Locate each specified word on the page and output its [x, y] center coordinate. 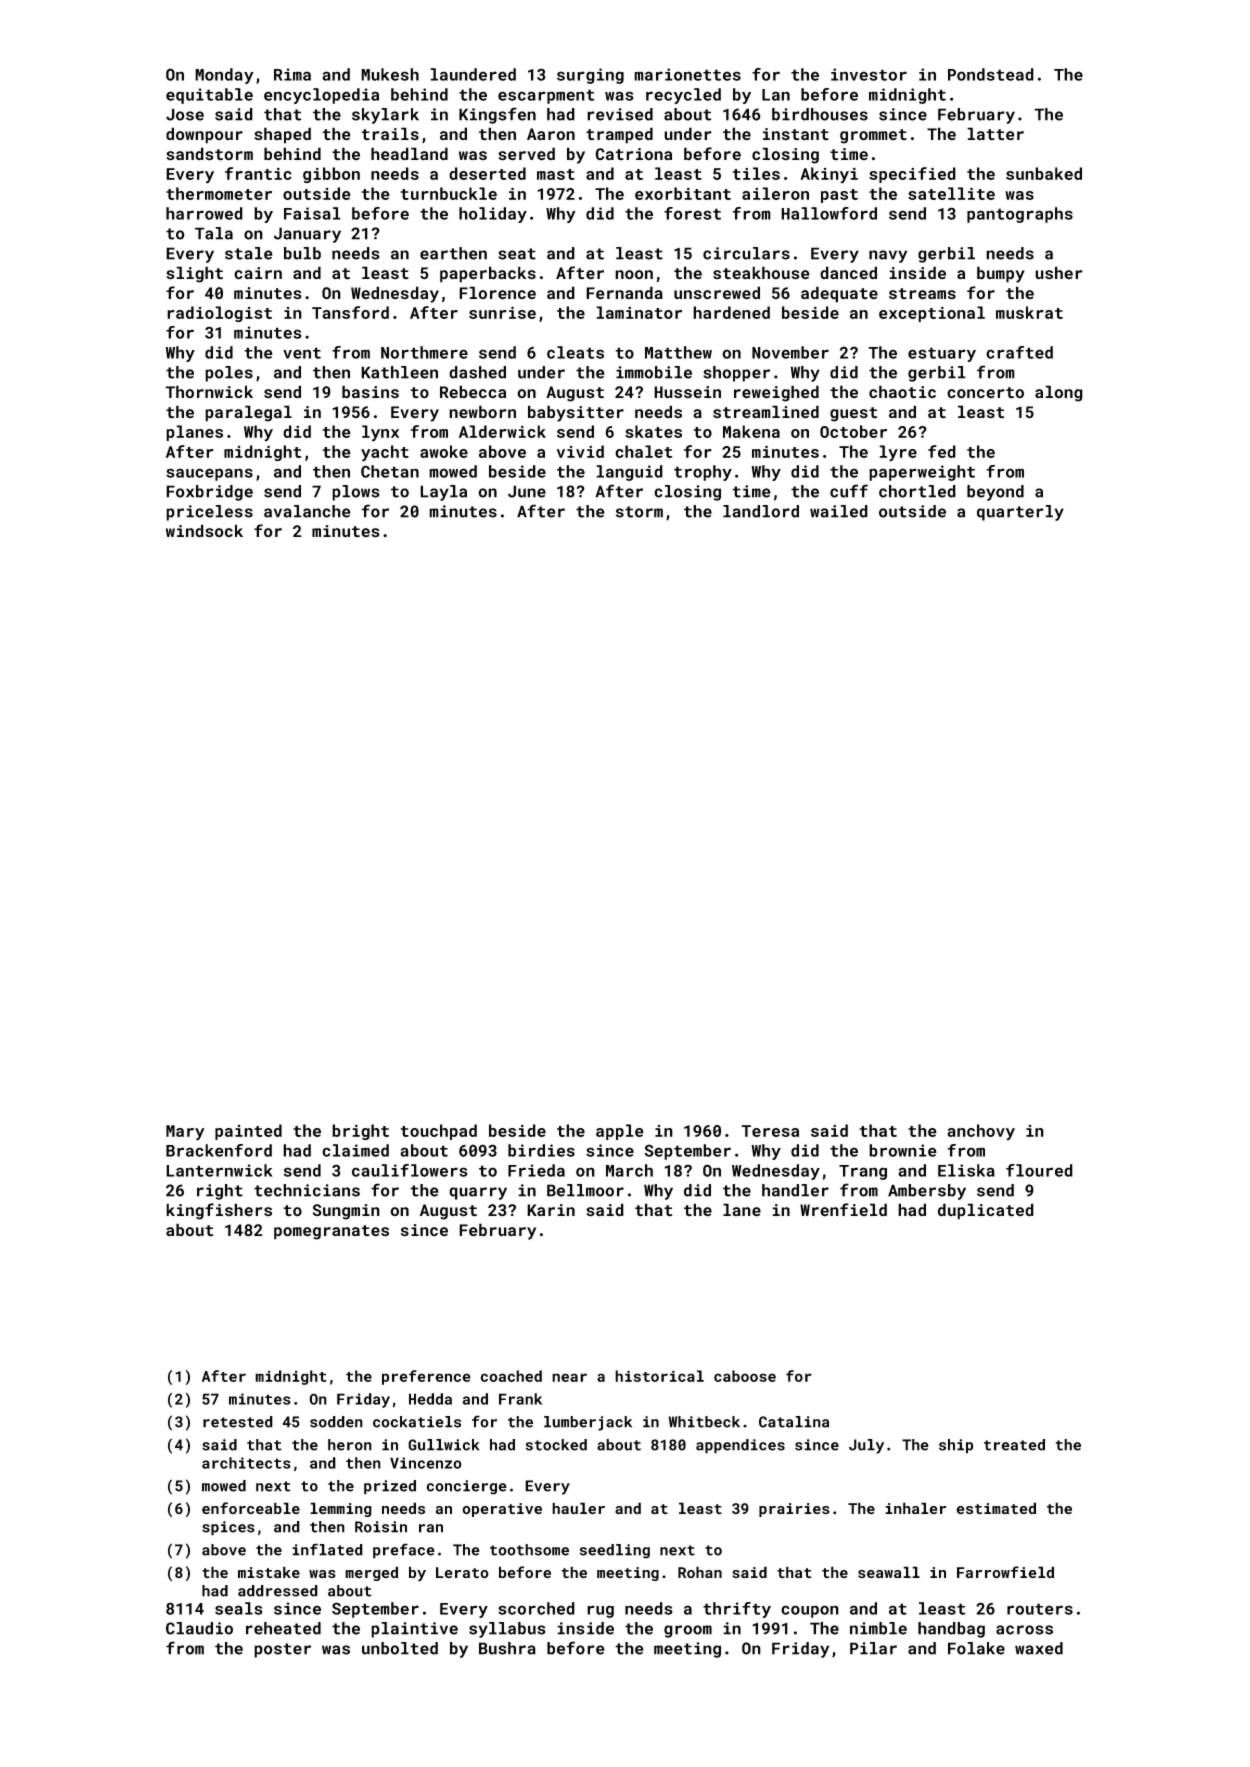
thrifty [737, 1610]
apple [620, 1132]
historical [659, 1376]
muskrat [1029, 312]
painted [248, 1132]
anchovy [981, 1132]
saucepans [209, 474]
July [866, 1446]
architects [246, 1463]
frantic [258, 173]
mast [556, 174]
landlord [761, 511]
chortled [917, 491]
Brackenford [219, 1150]
